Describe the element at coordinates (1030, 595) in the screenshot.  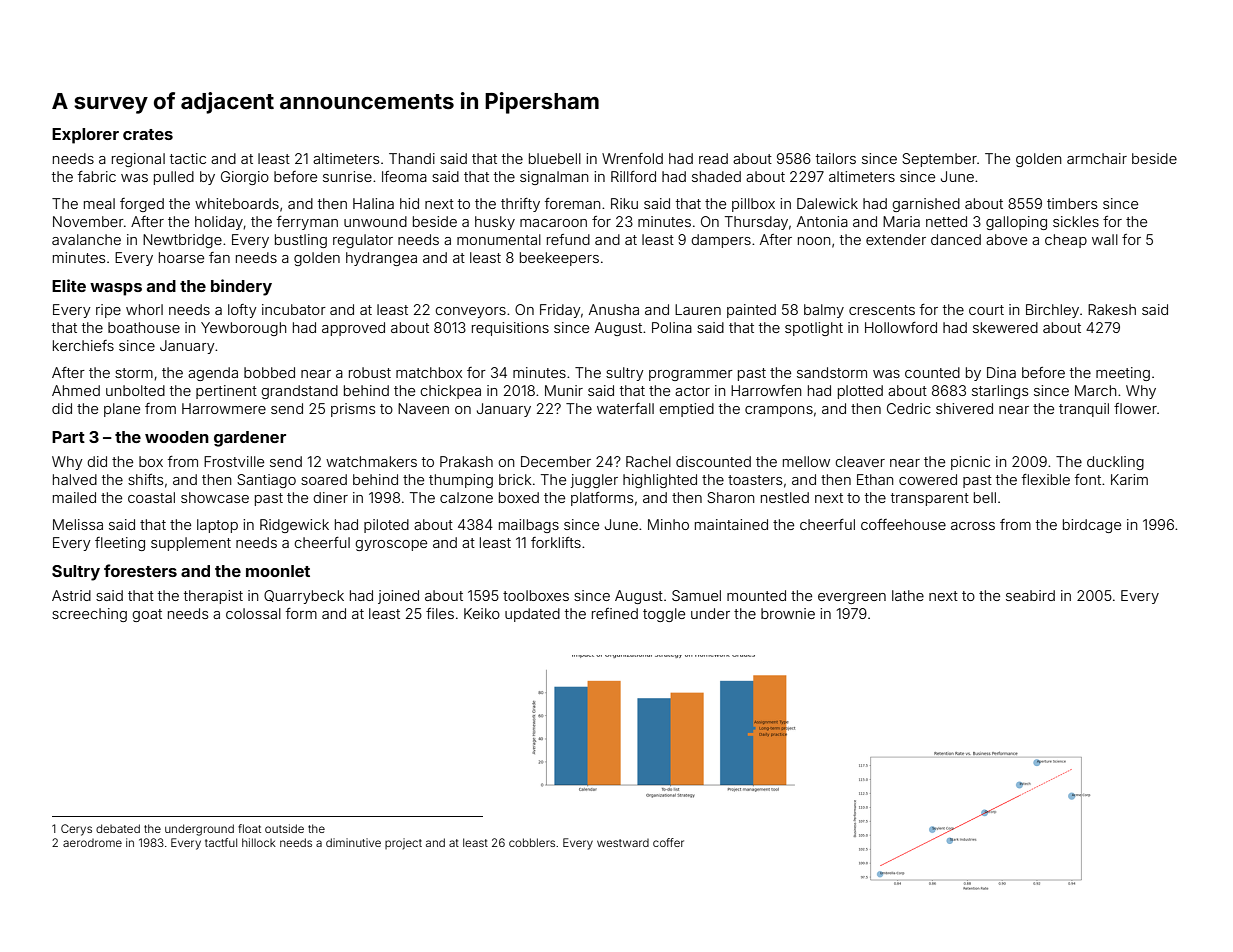
I see `seabird` at that location.
